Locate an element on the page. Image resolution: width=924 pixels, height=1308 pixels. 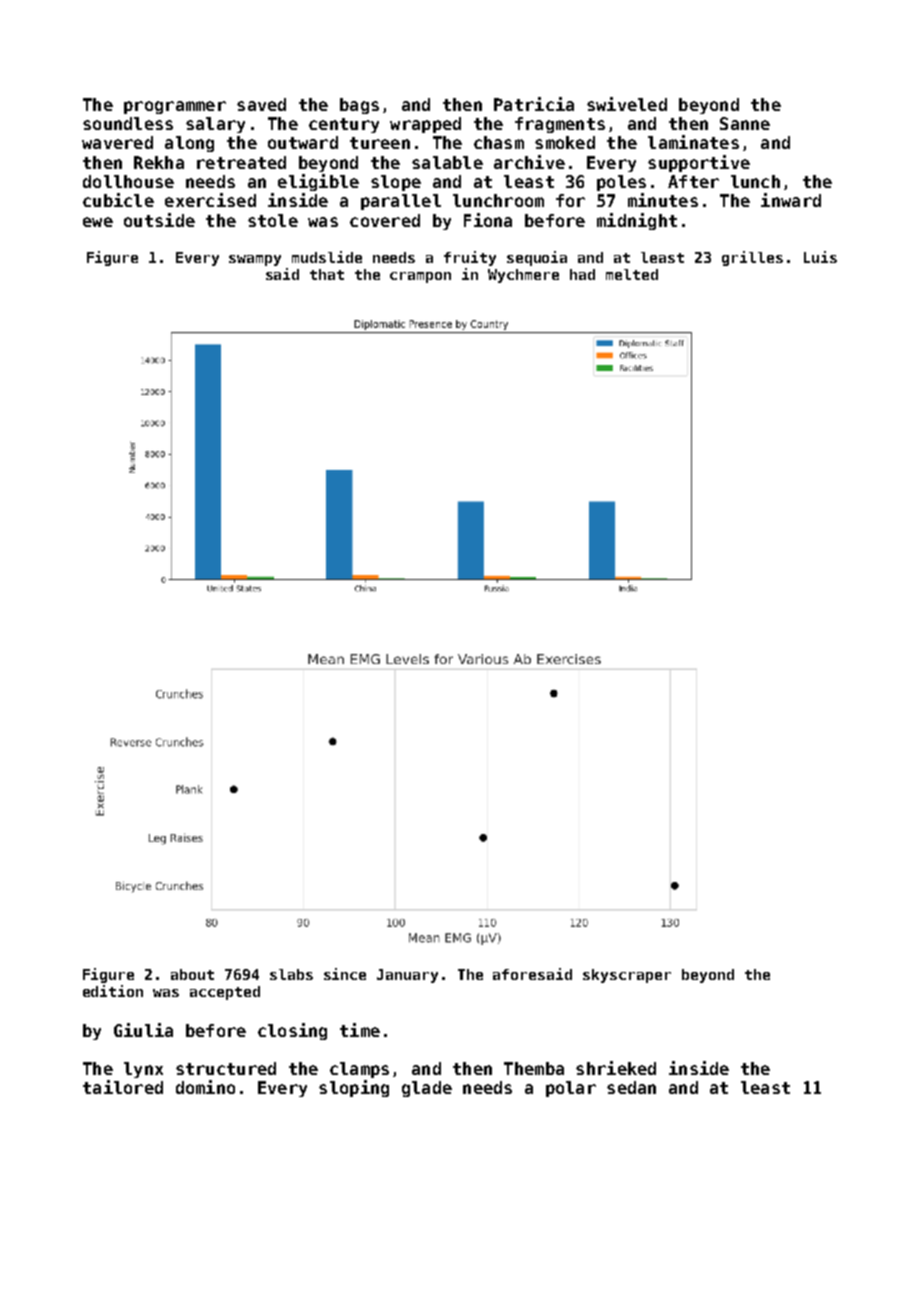
minutes is located at coordinates (663, 200).
